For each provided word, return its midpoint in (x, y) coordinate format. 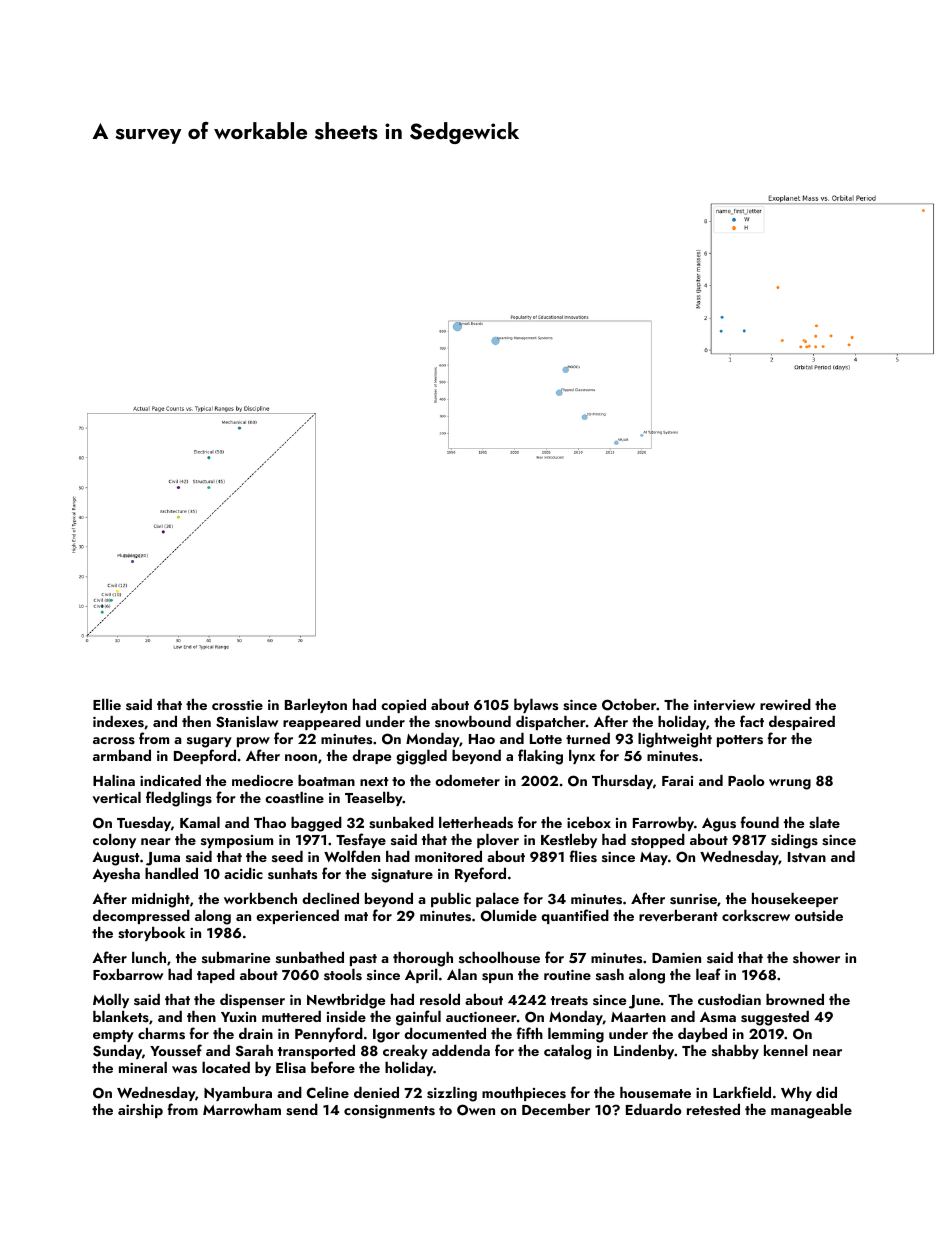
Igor (386, 1036)
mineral (143, 1067)
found (759, 822)
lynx (582, 757)
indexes (118, 721)
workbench (260, 898)
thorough (423, 959)
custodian (729, 1000)
